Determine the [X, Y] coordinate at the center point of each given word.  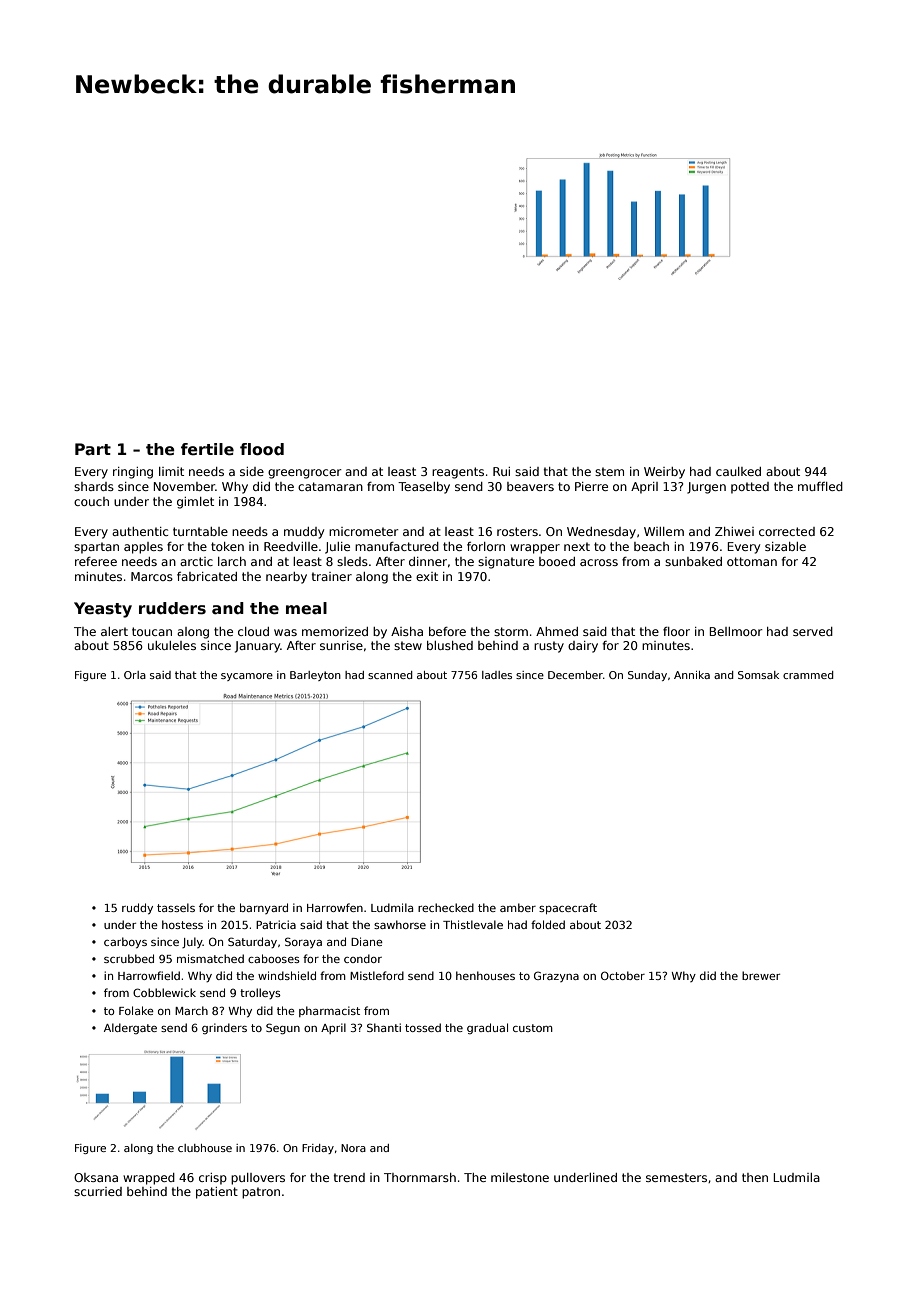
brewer [761, 975]
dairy [583, 647]
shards [94, 486]
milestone [520, 1177]
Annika [692, 675]
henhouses [485, 975]
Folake [136, 1010]
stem [609, 471]
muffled [820, 486]
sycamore [247, 677]
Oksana [96, 1177]
